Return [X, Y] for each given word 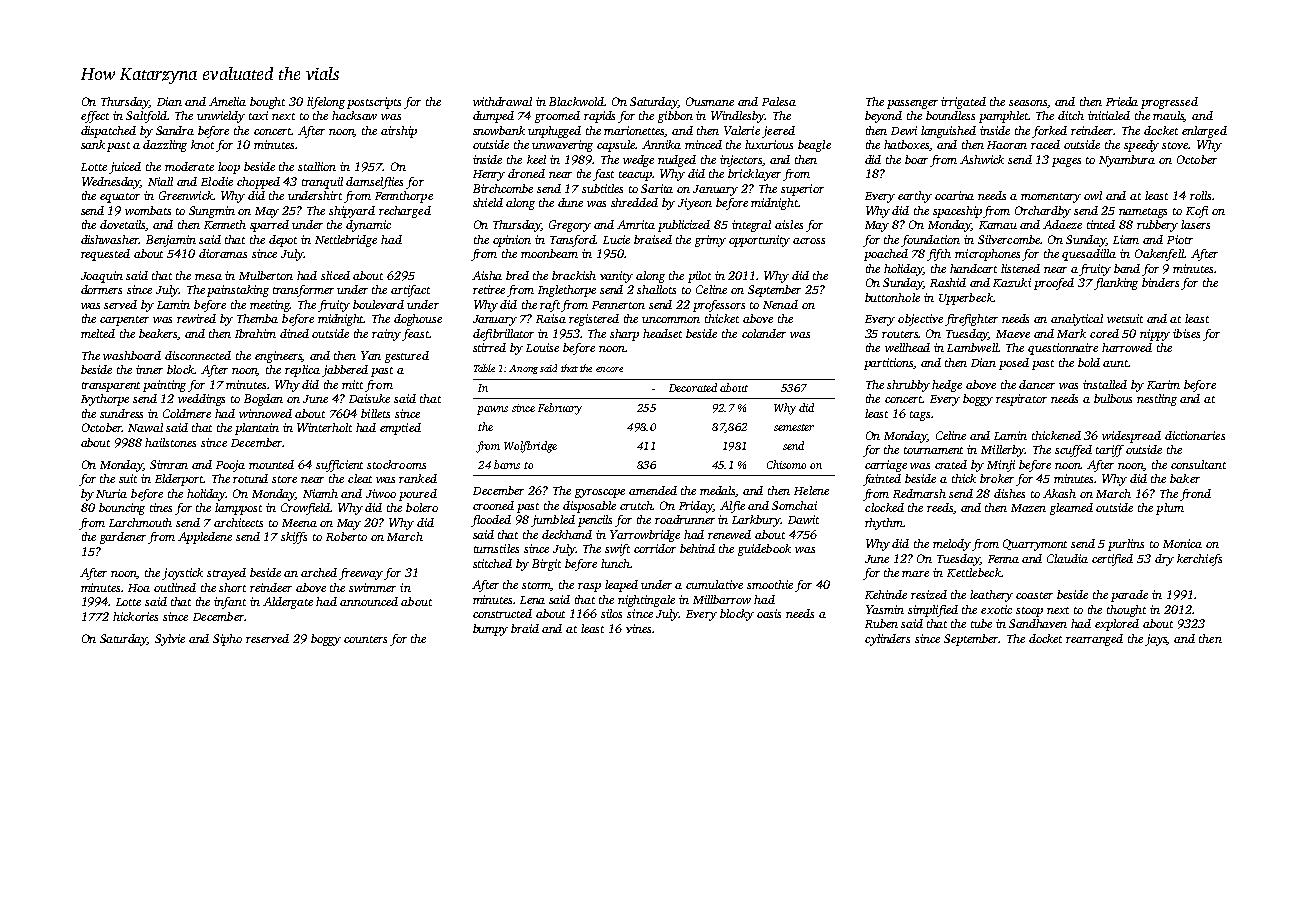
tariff [1110, 451]
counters [365, 639]
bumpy [490, 630]
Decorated [693, 387]
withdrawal [502, 101]
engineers [279, 357]
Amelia [227, 101]
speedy [1141, 146]
